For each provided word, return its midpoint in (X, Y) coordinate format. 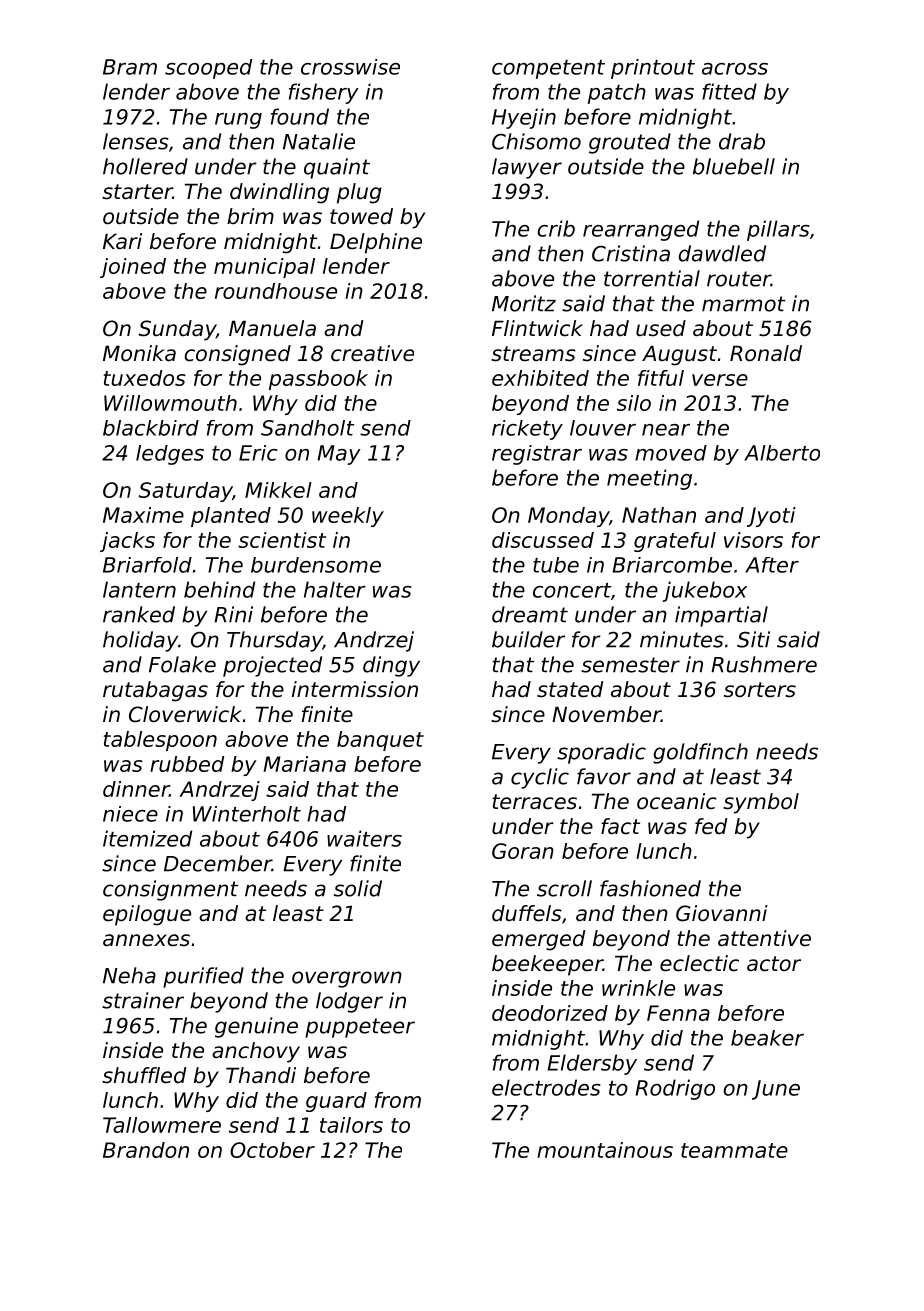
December (218, 863)
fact (620, 826)
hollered (145, 166)
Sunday (177, 330)
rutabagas (155, 691)
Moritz (524, 303)
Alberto (782, 453)
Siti (753, 639)
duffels (527, 913)
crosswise (350, 67)
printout (653, 69)
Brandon (146, 1150)
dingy (391, 666)
